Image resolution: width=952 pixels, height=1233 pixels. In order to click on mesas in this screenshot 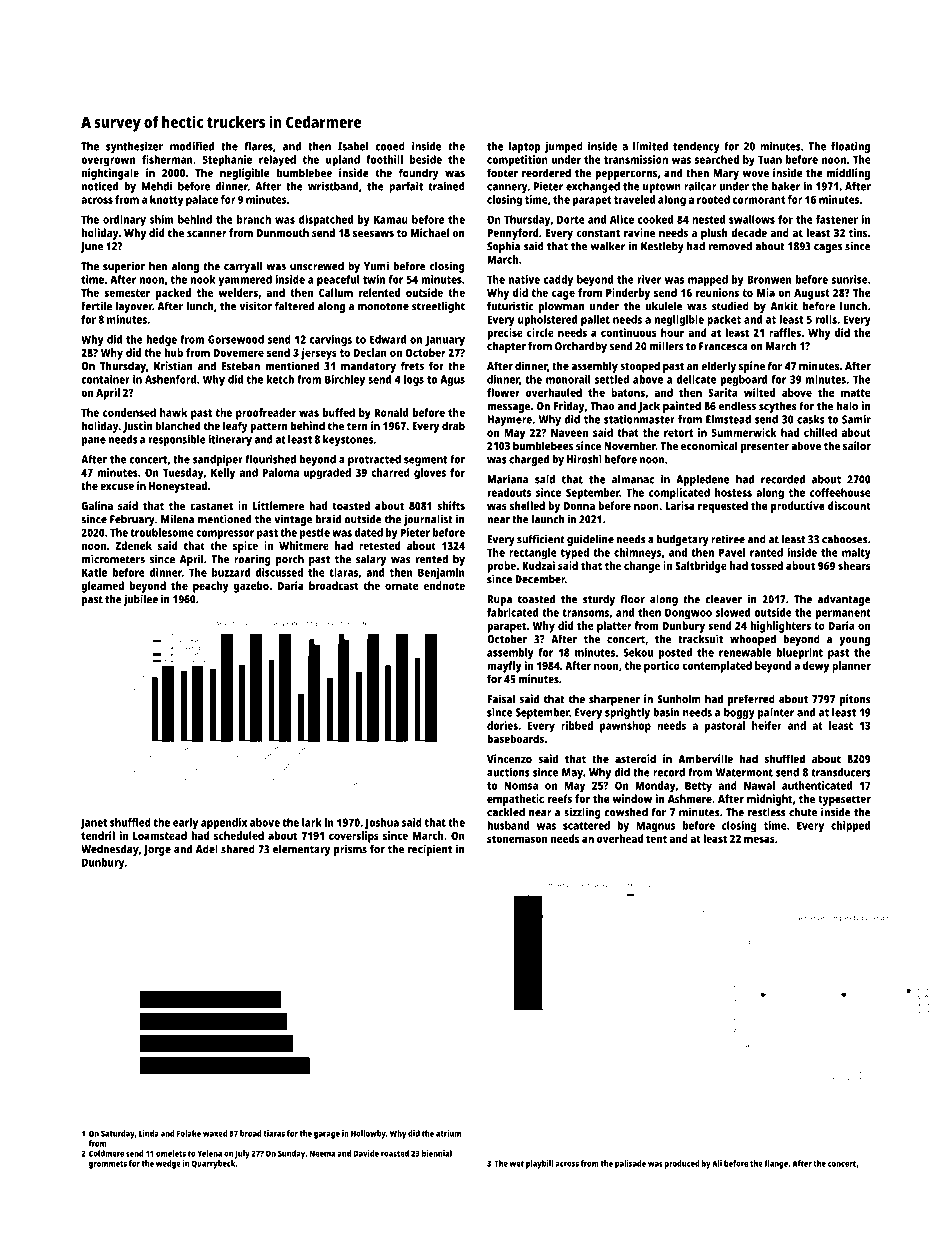, I will do `click(759, 839)`.
